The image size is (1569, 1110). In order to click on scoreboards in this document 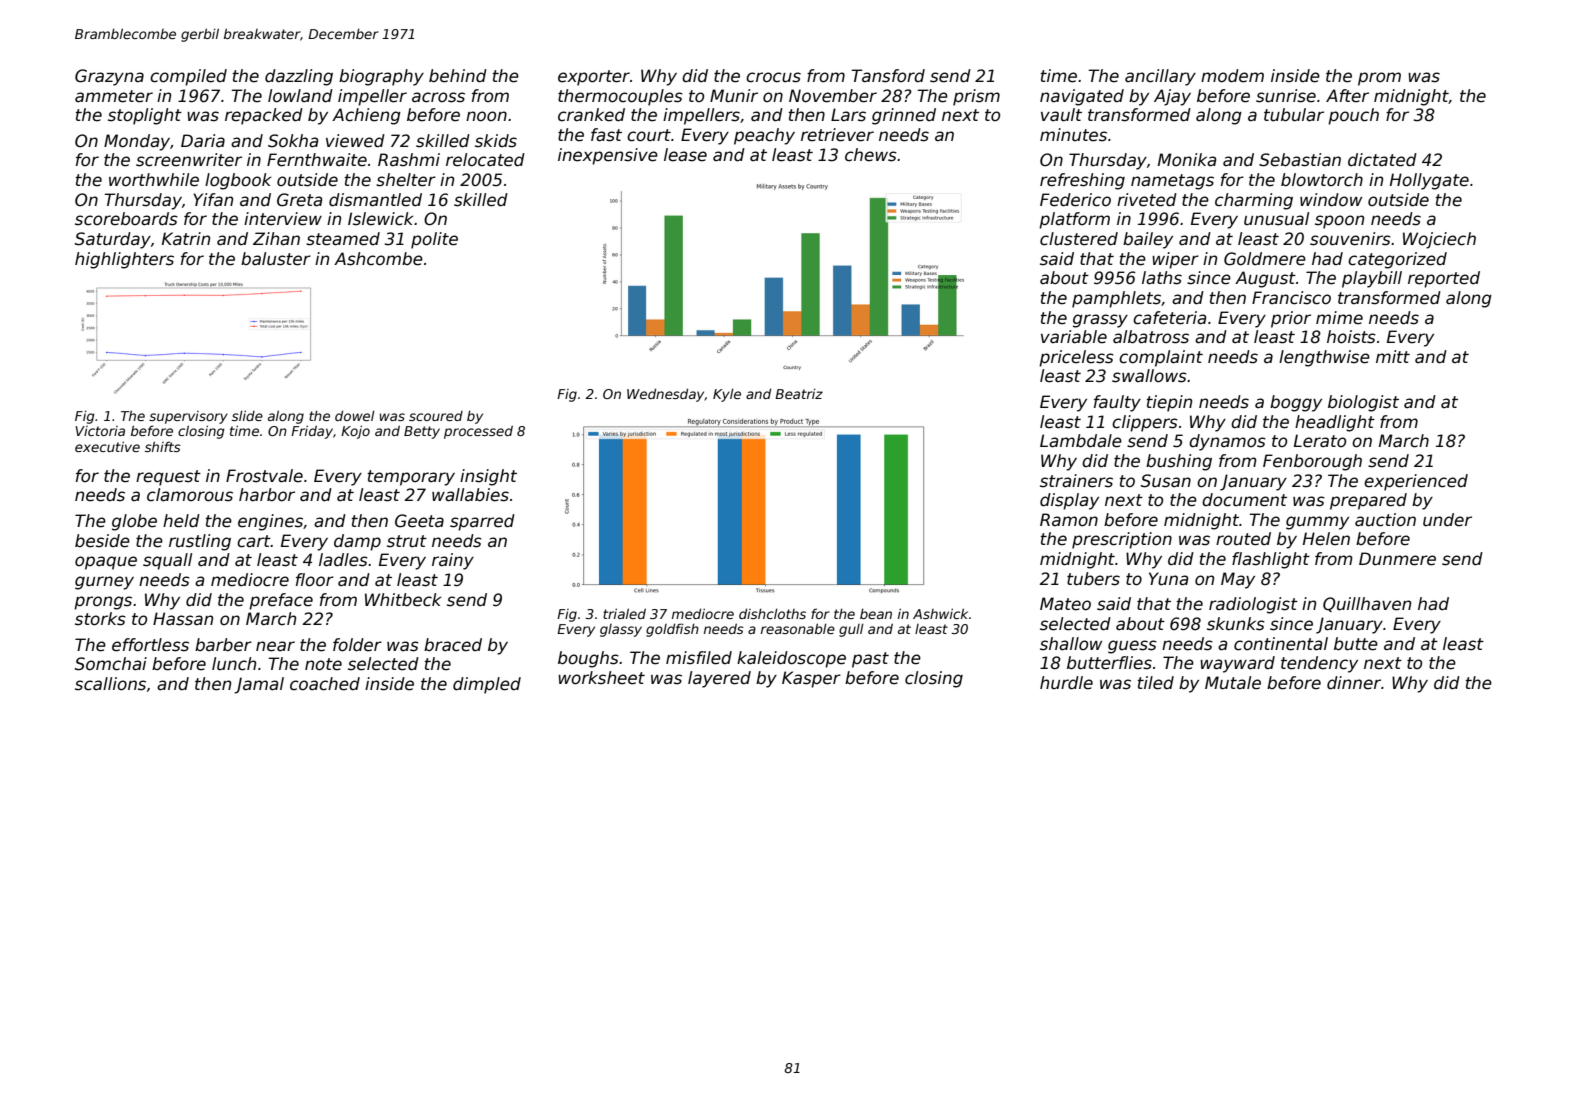, I will do `click(126, 219)`.
